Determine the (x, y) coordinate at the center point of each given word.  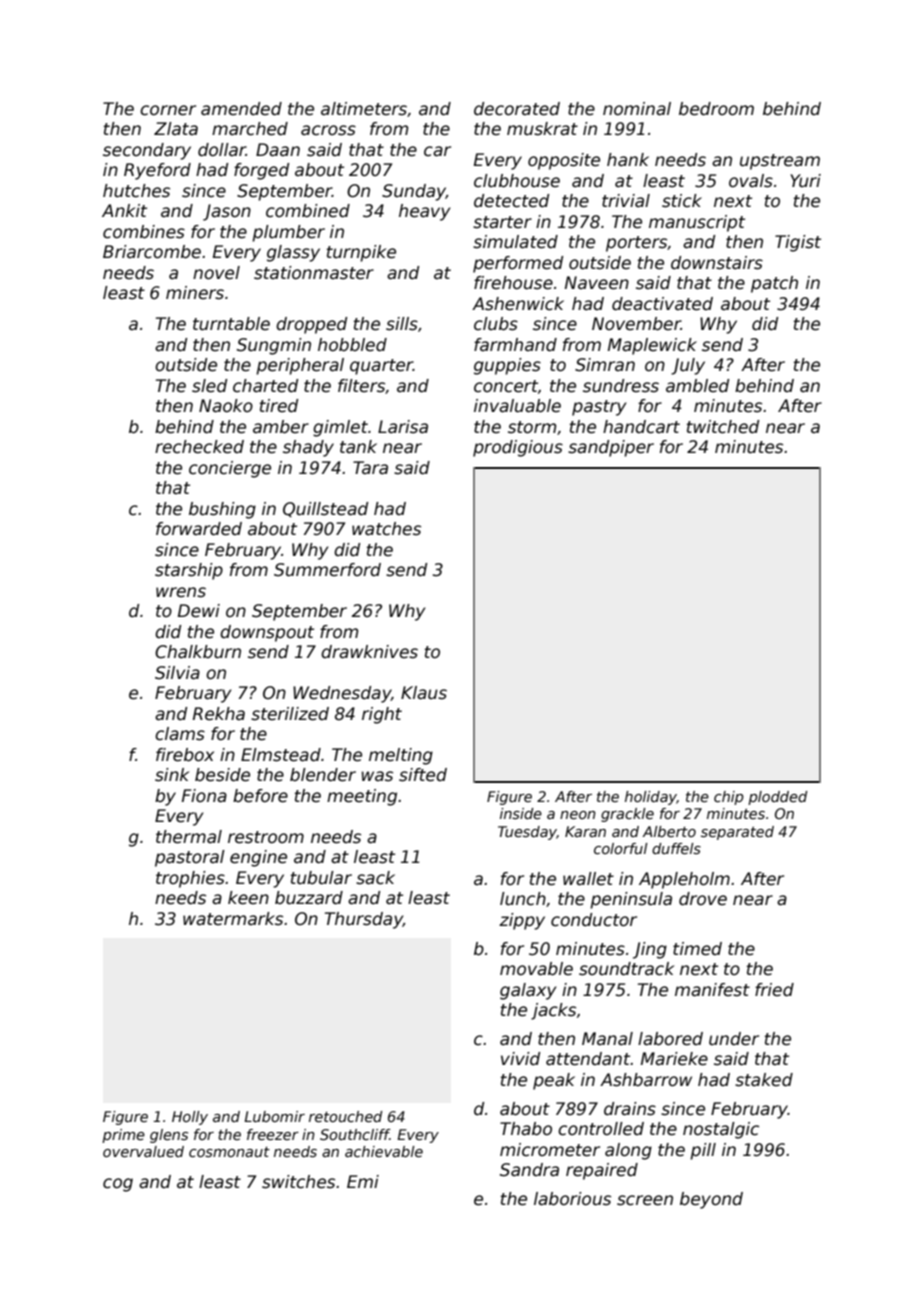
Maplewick (652, 346)
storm (532, 427)
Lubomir (274, 1116)
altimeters (364, 109)
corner (168, 110)
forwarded (199, 529)
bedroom (716, 109)
